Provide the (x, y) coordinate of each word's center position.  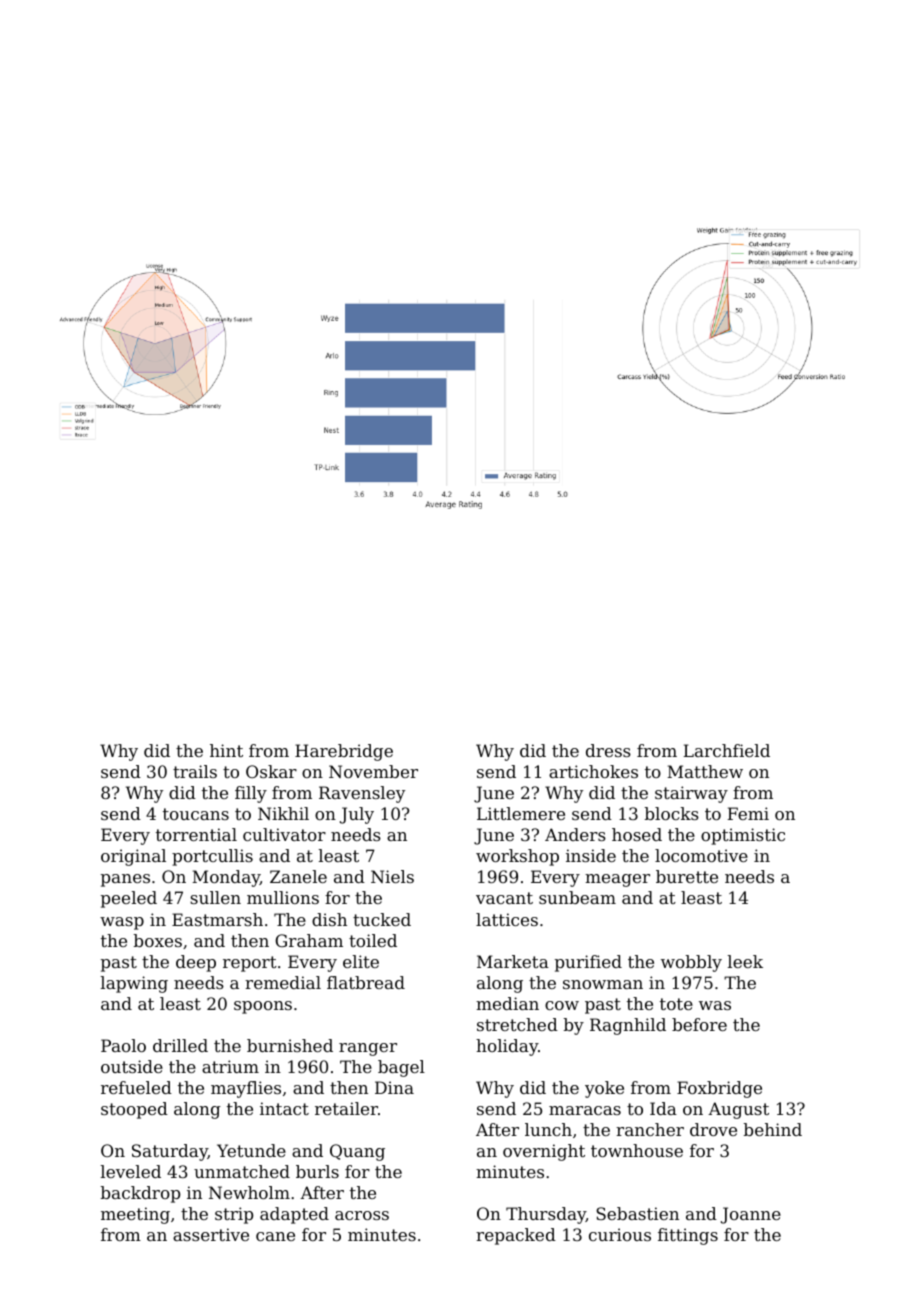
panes (125, 880)
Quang (357, 1152)
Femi (748, 813)
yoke (604, 1089)
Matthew (705, 771)
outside (132, 1066)
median (507, 1003)
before (699, 1024)
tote (676, 1004)
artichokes (593, 771)
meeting (135, 1215)
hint (226, 750)
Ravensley (362, 794)
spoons (263, 1007)
